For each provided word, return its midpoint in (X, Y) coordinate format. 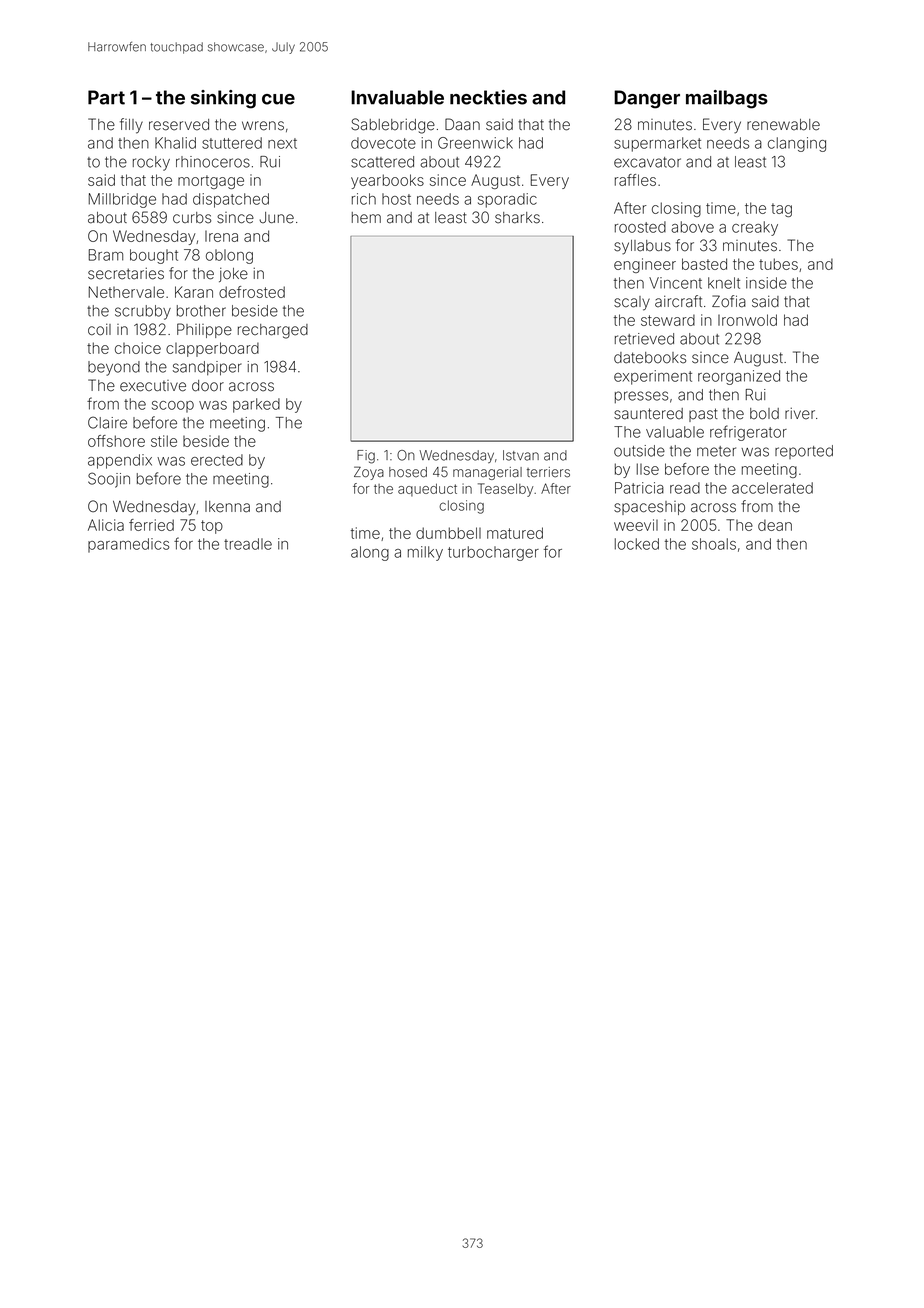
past (703, 415)
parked (256, 405)
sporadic (507, 200)
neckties (488, 97)
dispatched (231, 200)
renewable (783, 125)
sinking (223, 99)
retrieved (644, 339)
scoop (173, 407)
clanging (797, 144)
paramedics (128, 545)
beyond (114, 368)
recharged (273, 331)
